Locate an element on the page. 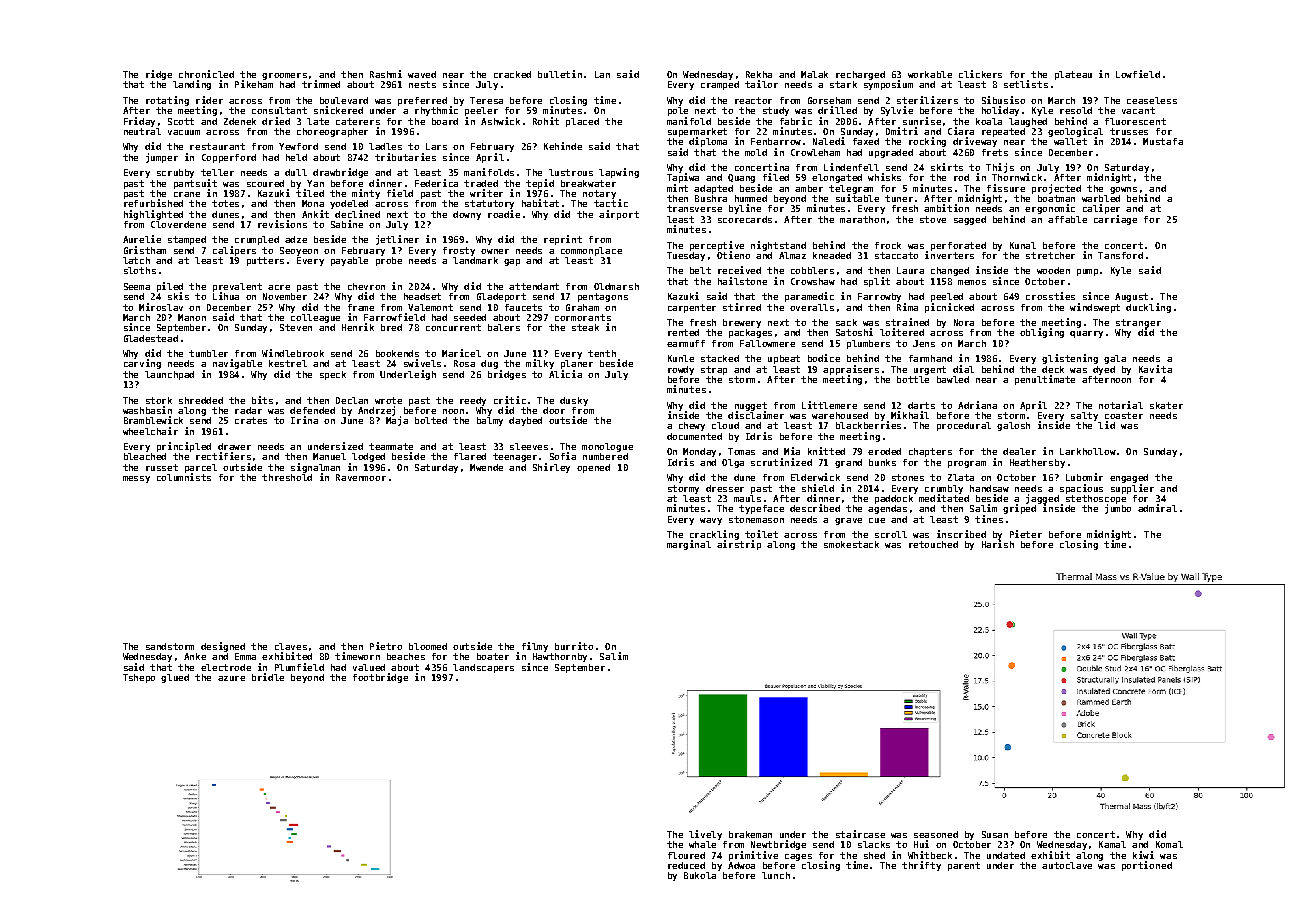  shredded is located at coordinates (201, 400).
